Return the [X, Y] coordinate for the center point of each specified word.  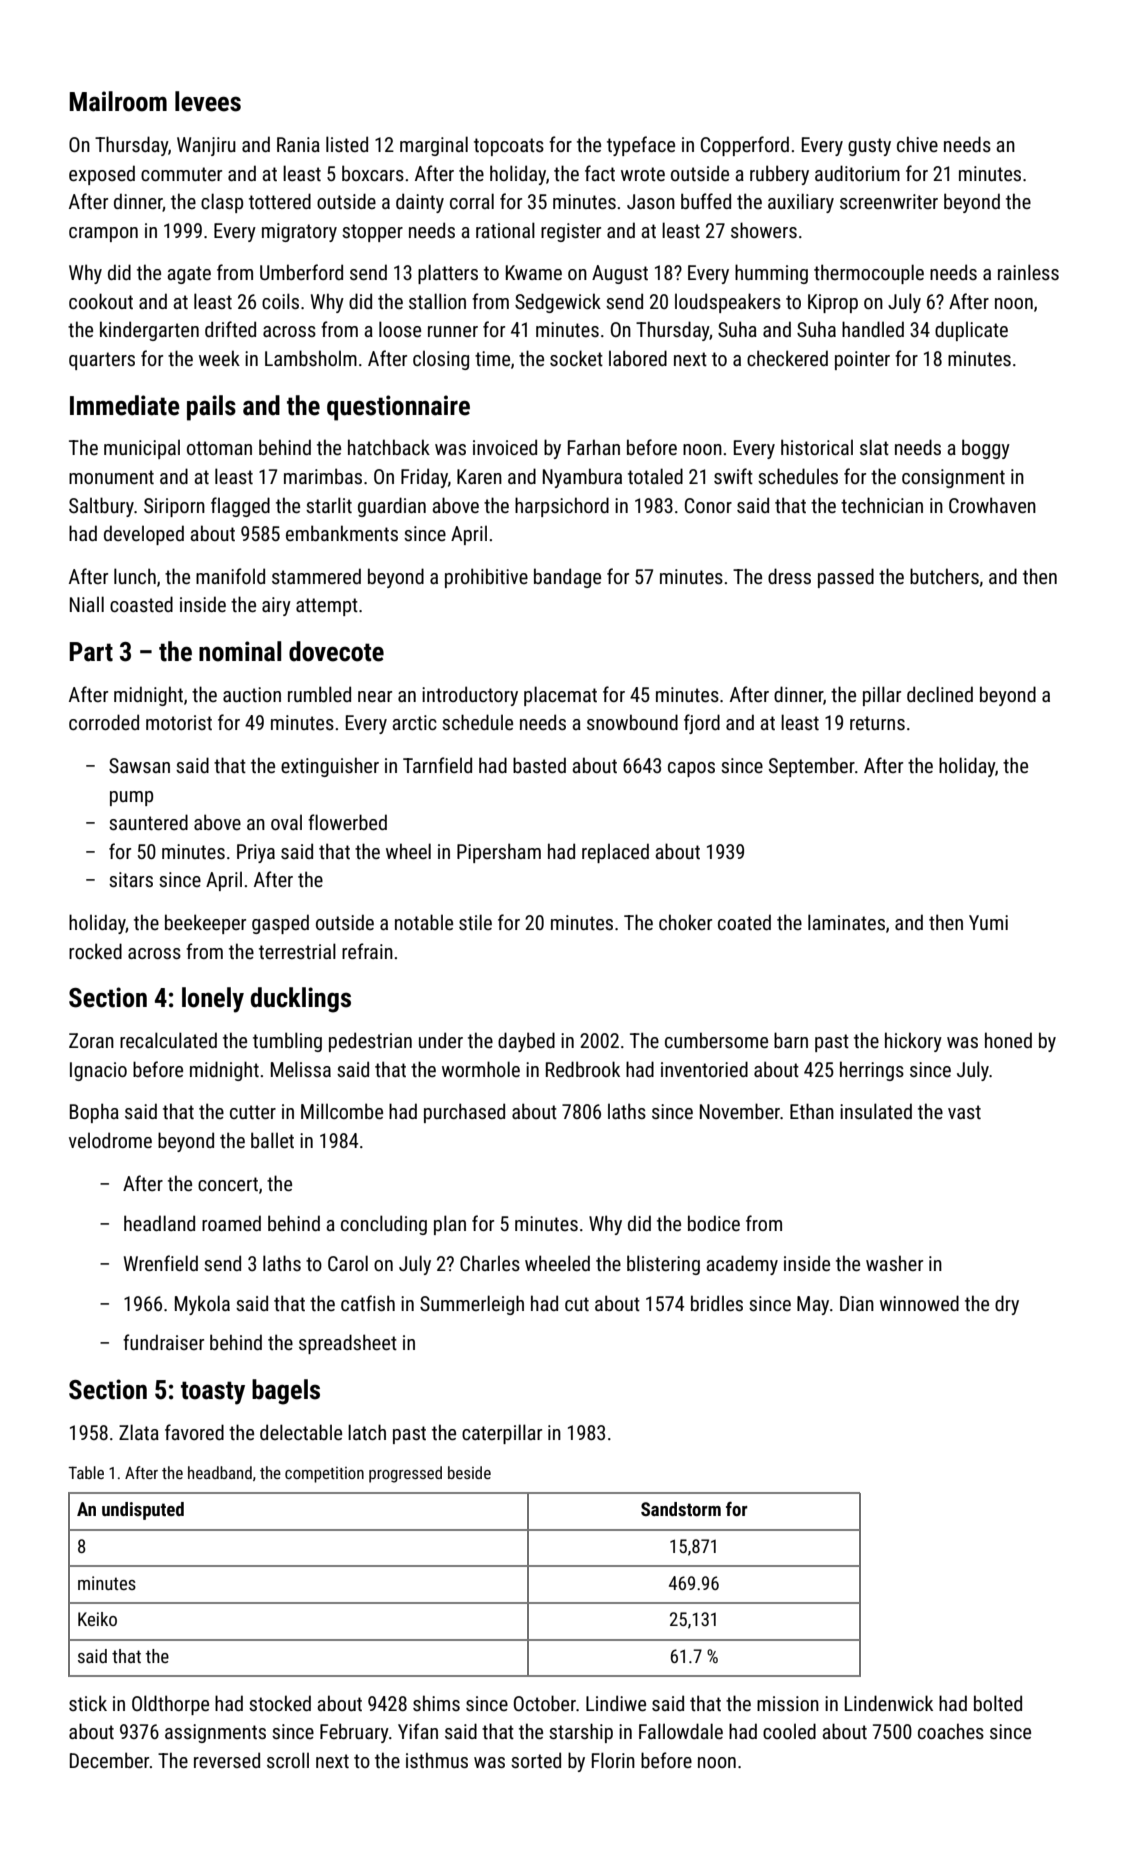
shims [436, 1703]
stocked [280, 1703]
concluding [384, 1225]
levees [208, 101]
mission [788, 1703]
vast [964, 1112]
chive [917, 144]
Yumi [988, 922]
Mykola [202, 1305]
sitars [131, 879]
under [441, 1040]
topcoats [509, 147]
